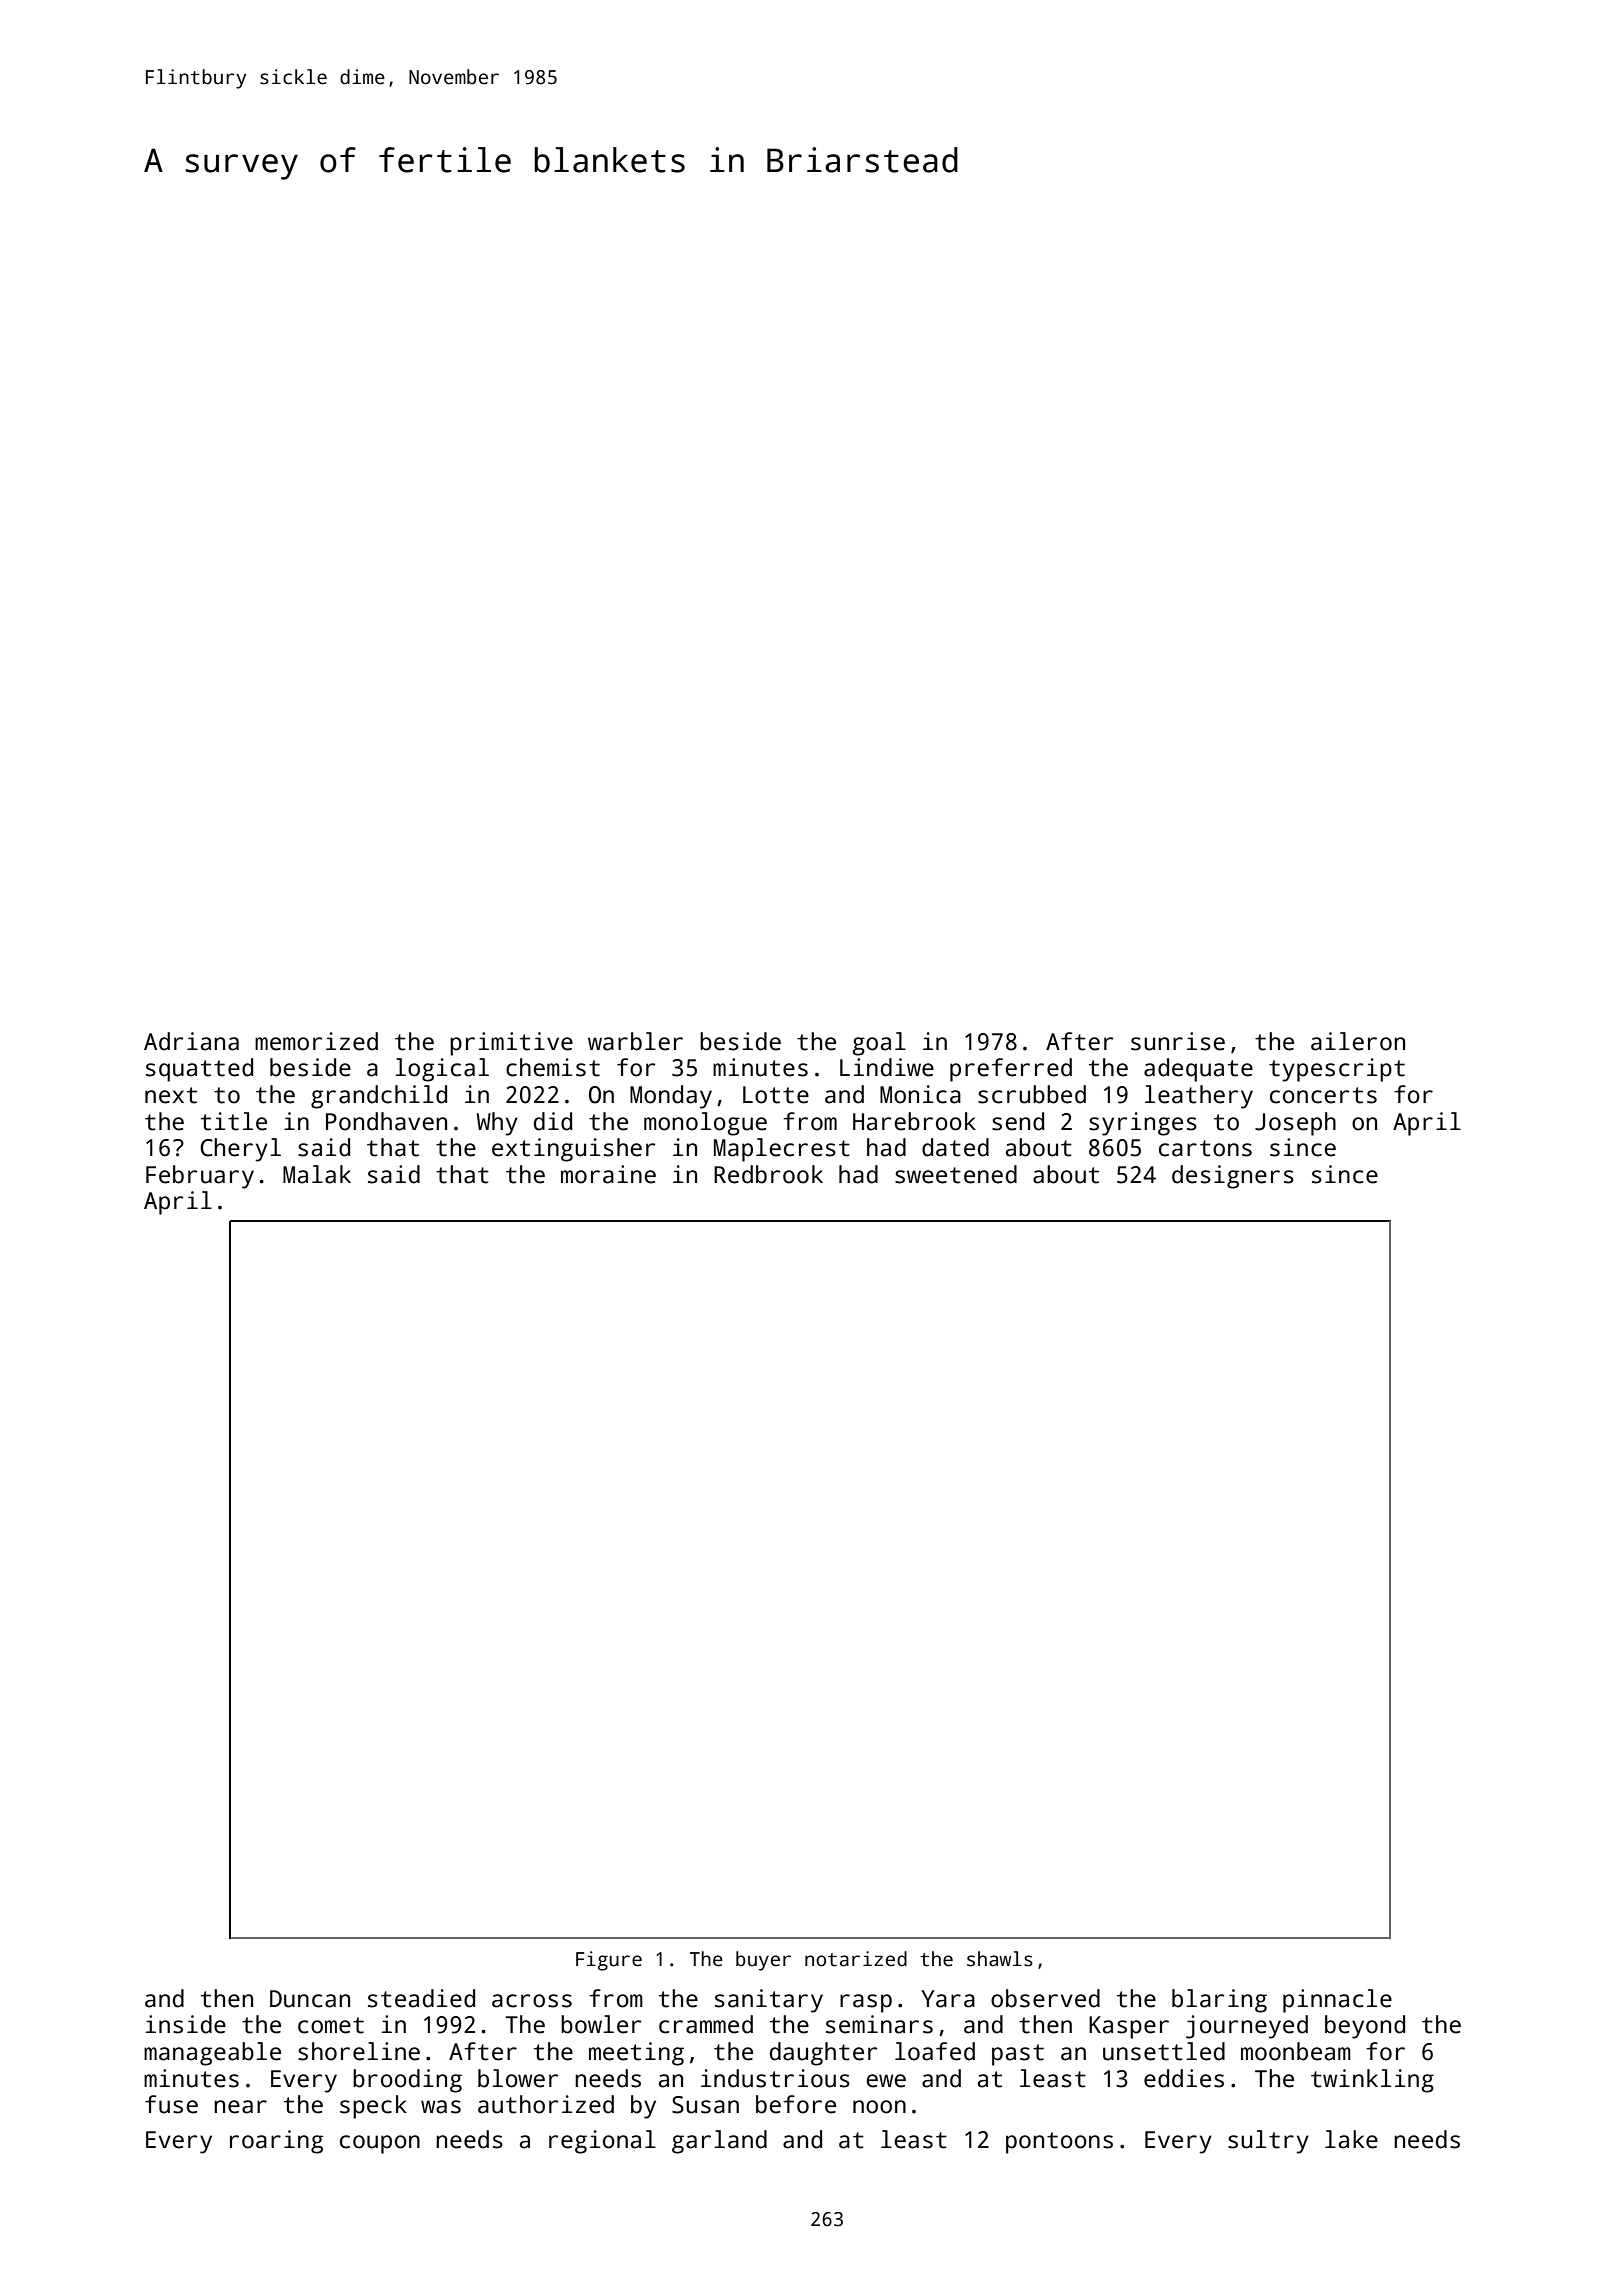  I want to click on Figure, so click(609, 1961).
